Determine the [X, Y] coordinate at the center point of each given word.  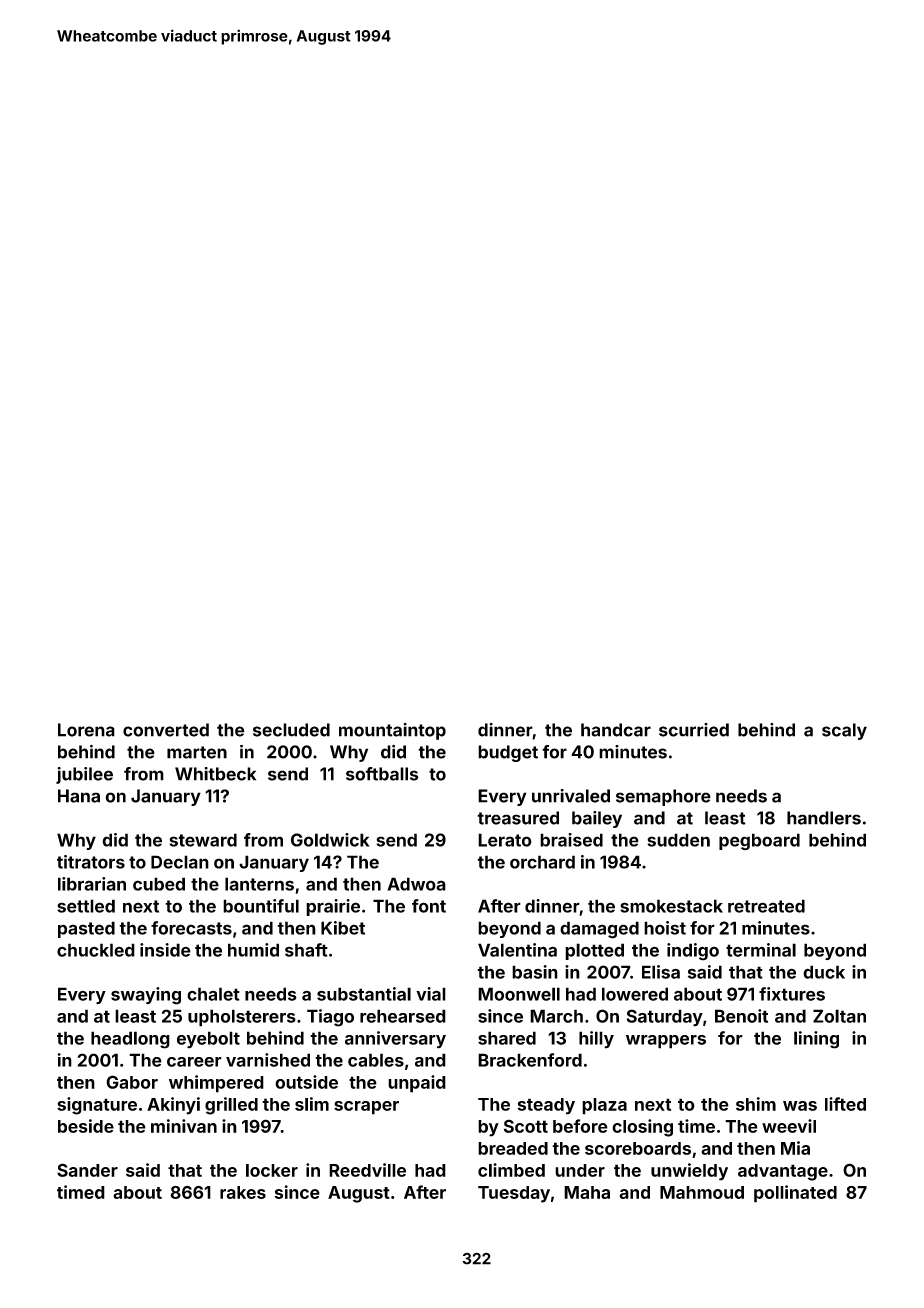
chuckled [96, 950]
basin [535, 972]
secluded [291, 730]
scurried [694, 730]
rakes [243, 1192]
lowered [635, 994]
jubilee [84, 775]
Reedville [367, 1170]
